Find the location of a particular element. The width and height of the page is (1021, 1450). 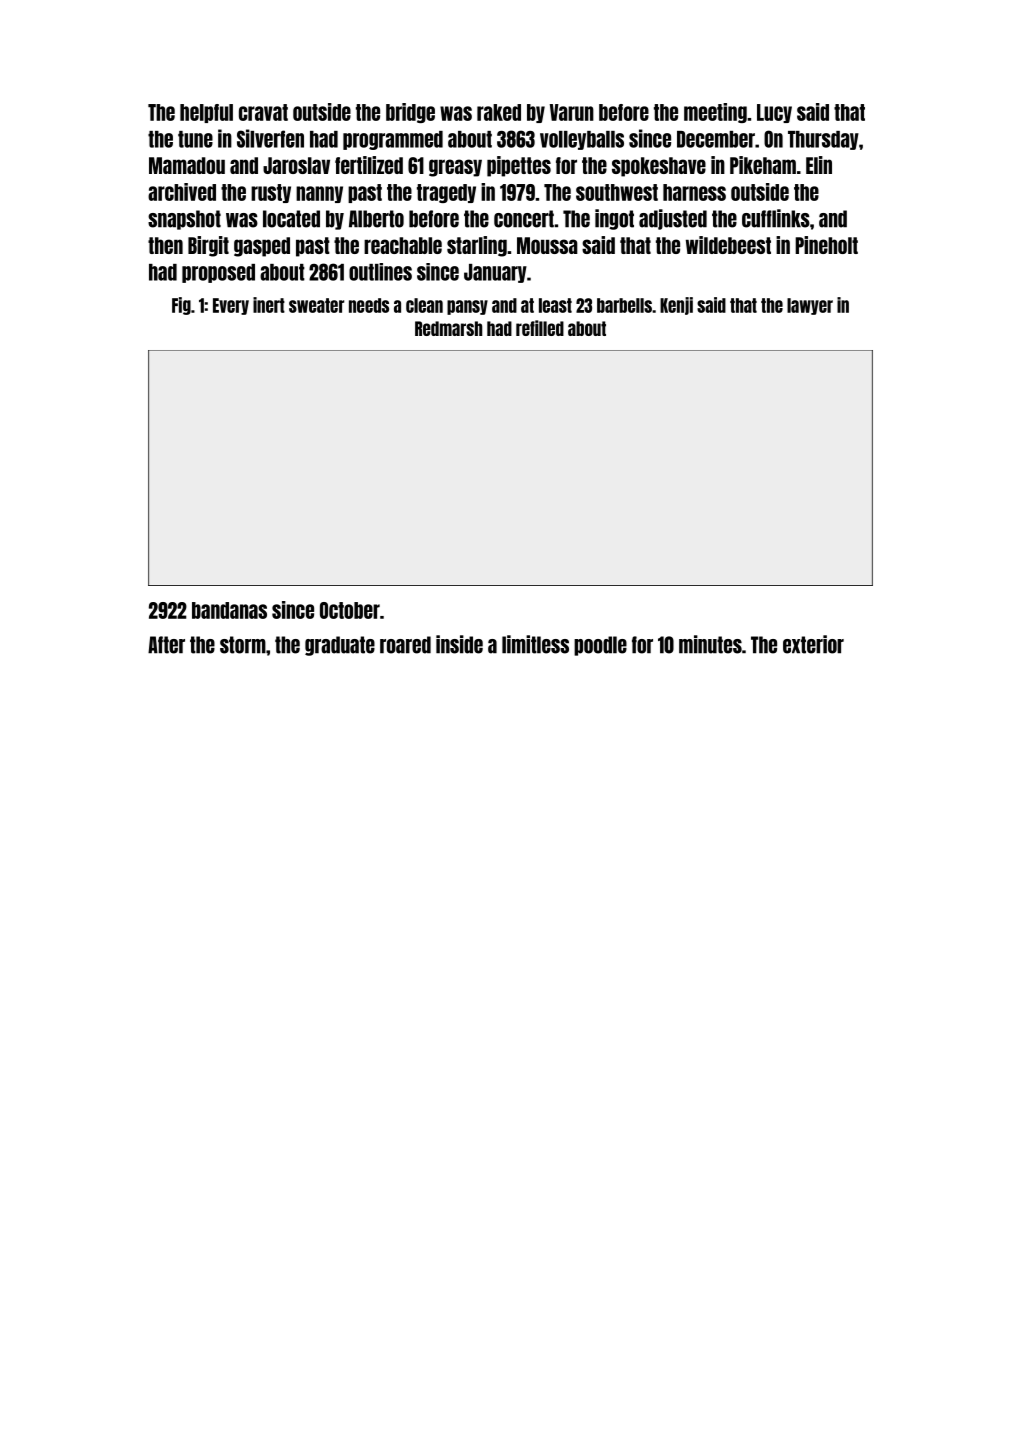

Fig is located at coordinates (181, 306).
